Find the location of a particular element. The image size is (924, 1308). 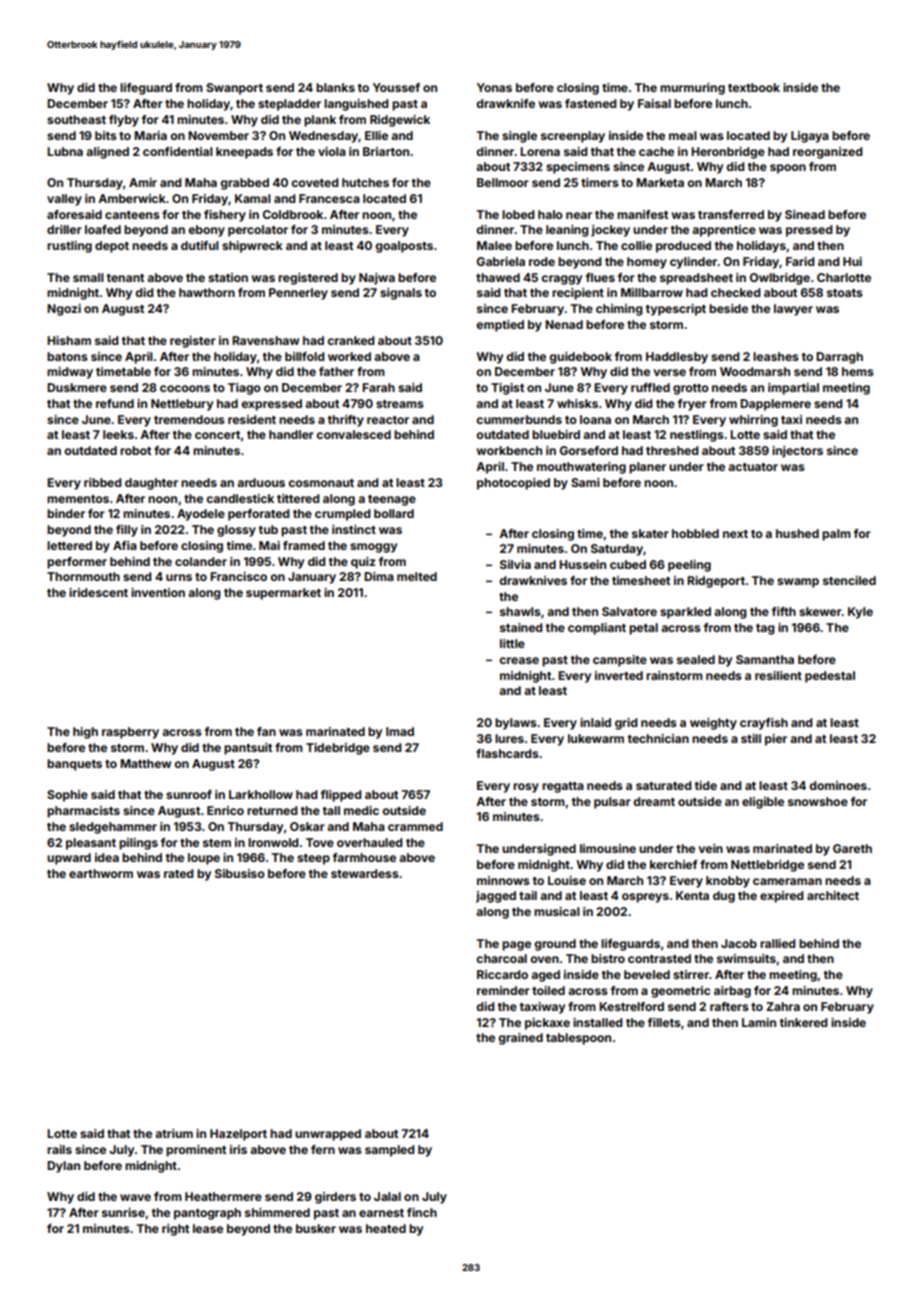

batons is located at coordinates (67, 356).
